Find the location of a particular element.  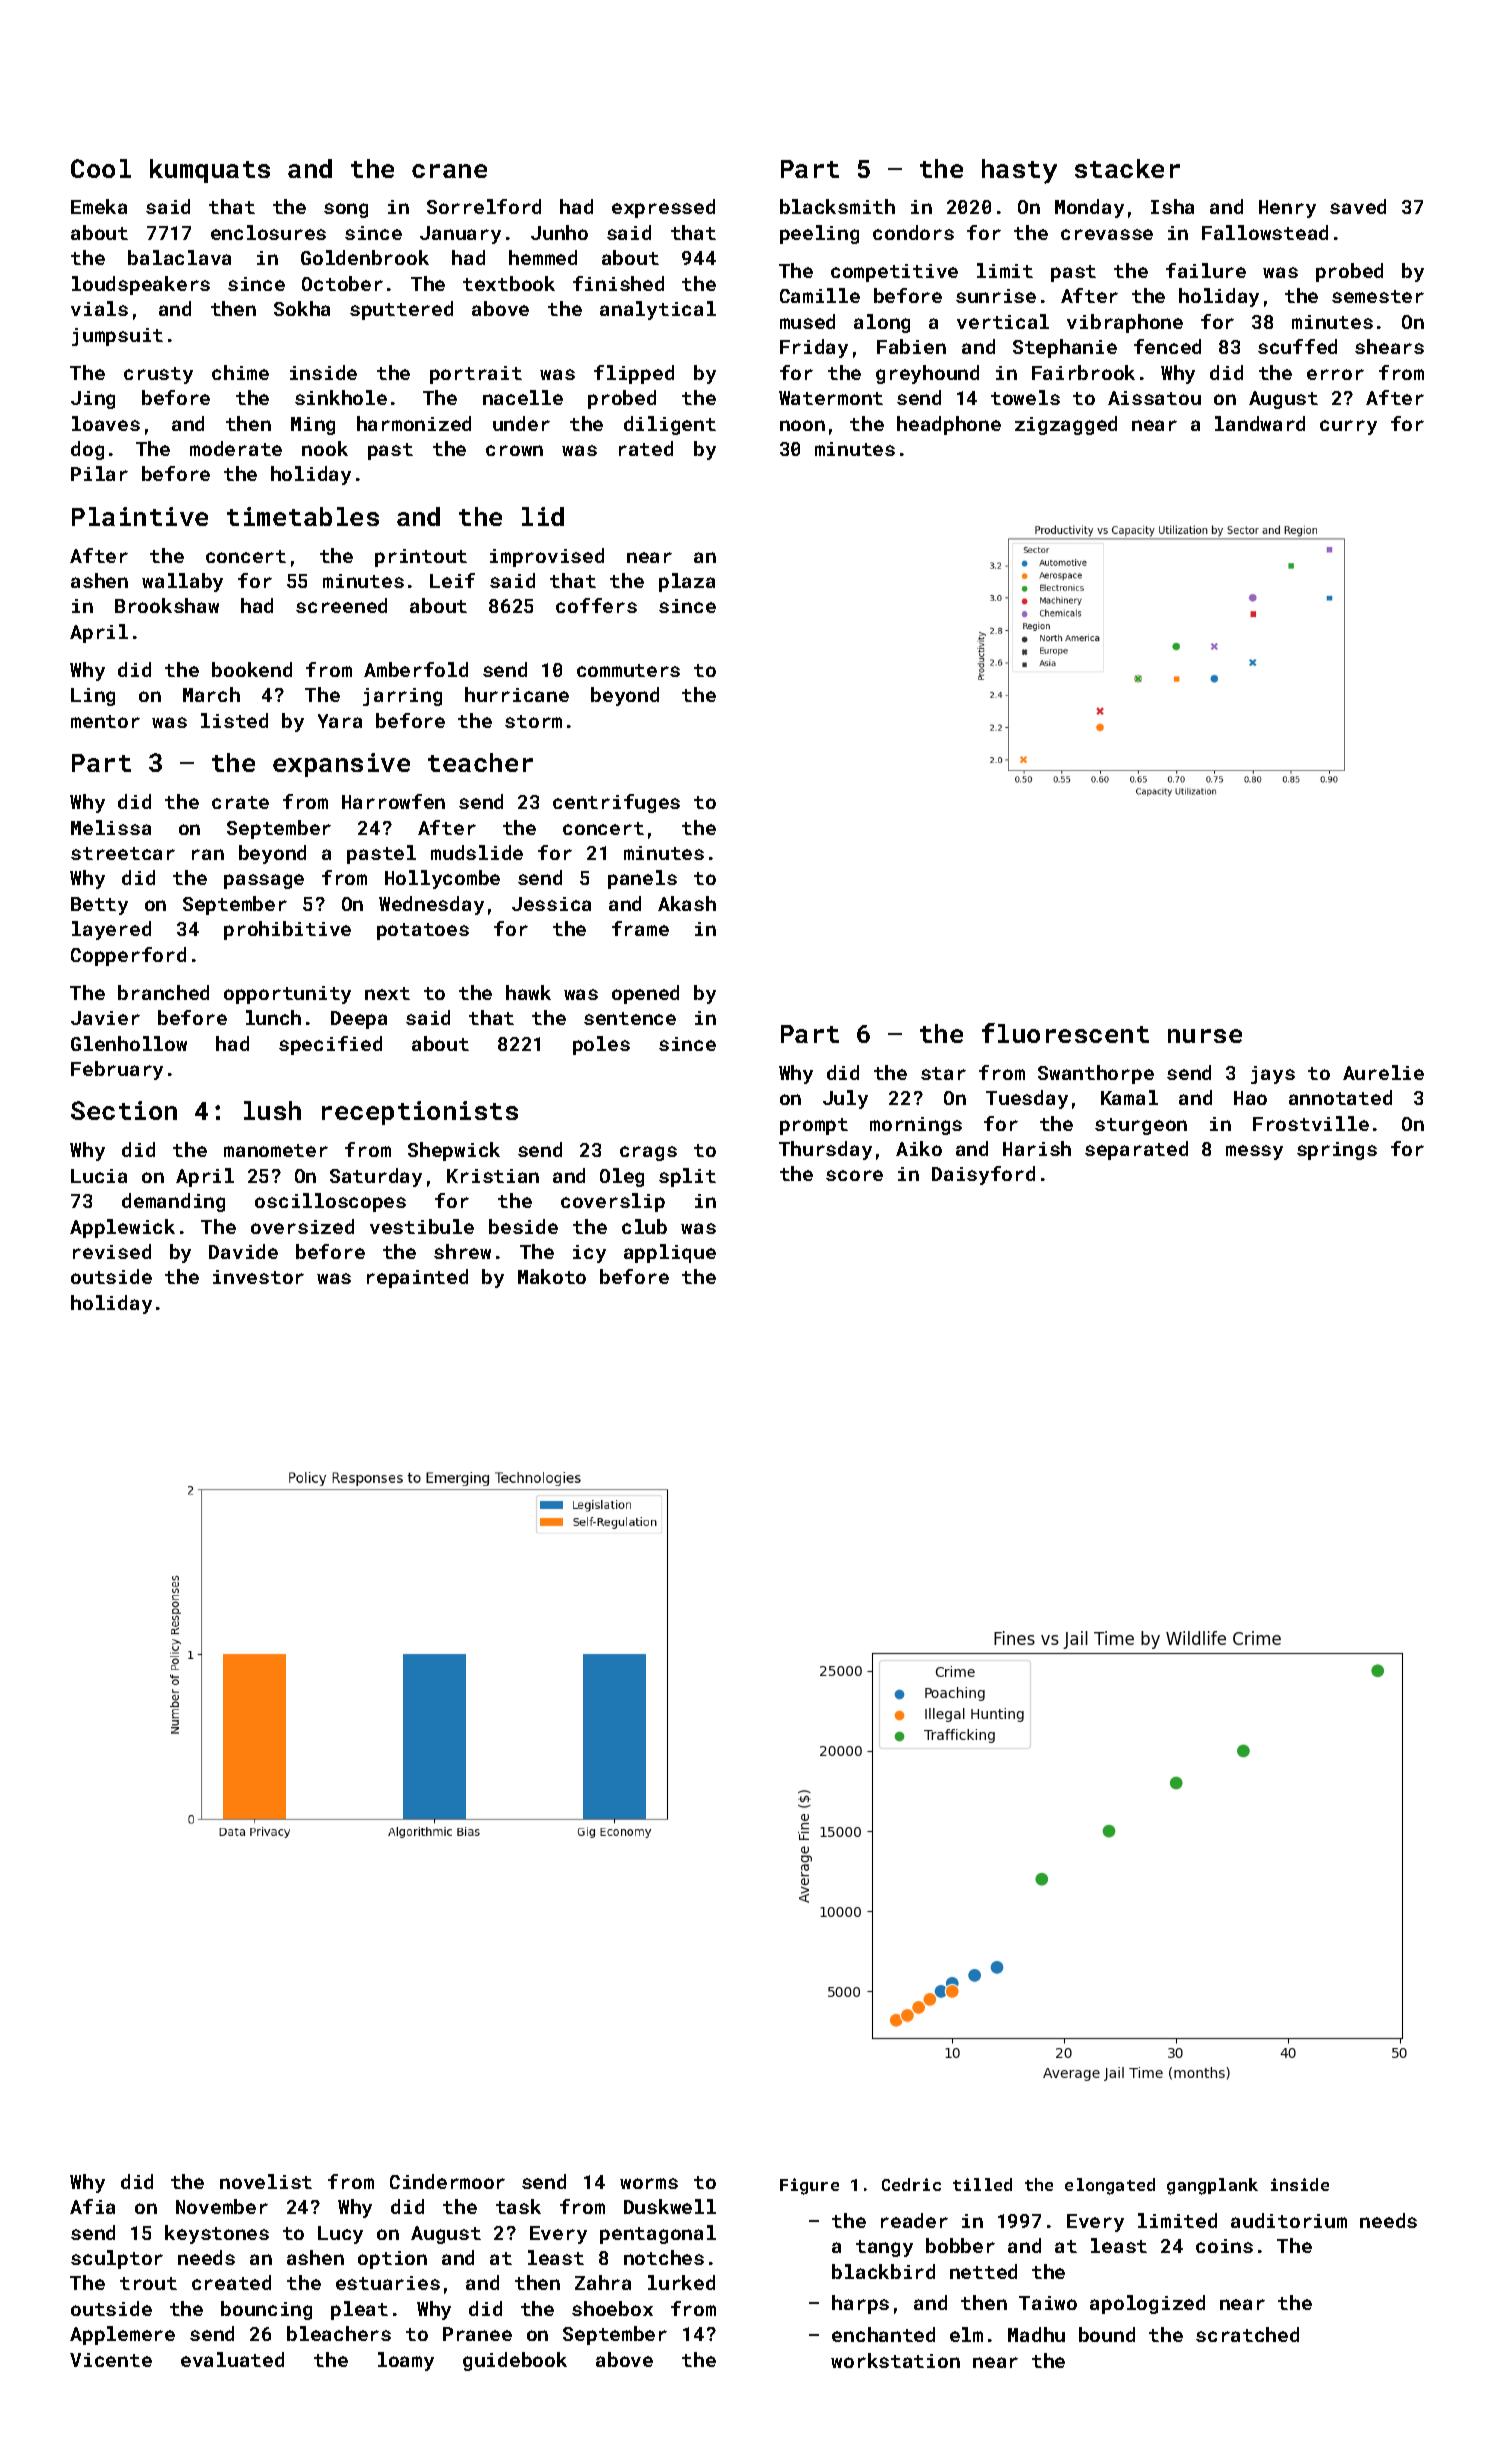

Makoto is located at coordinates (552, 1276).
